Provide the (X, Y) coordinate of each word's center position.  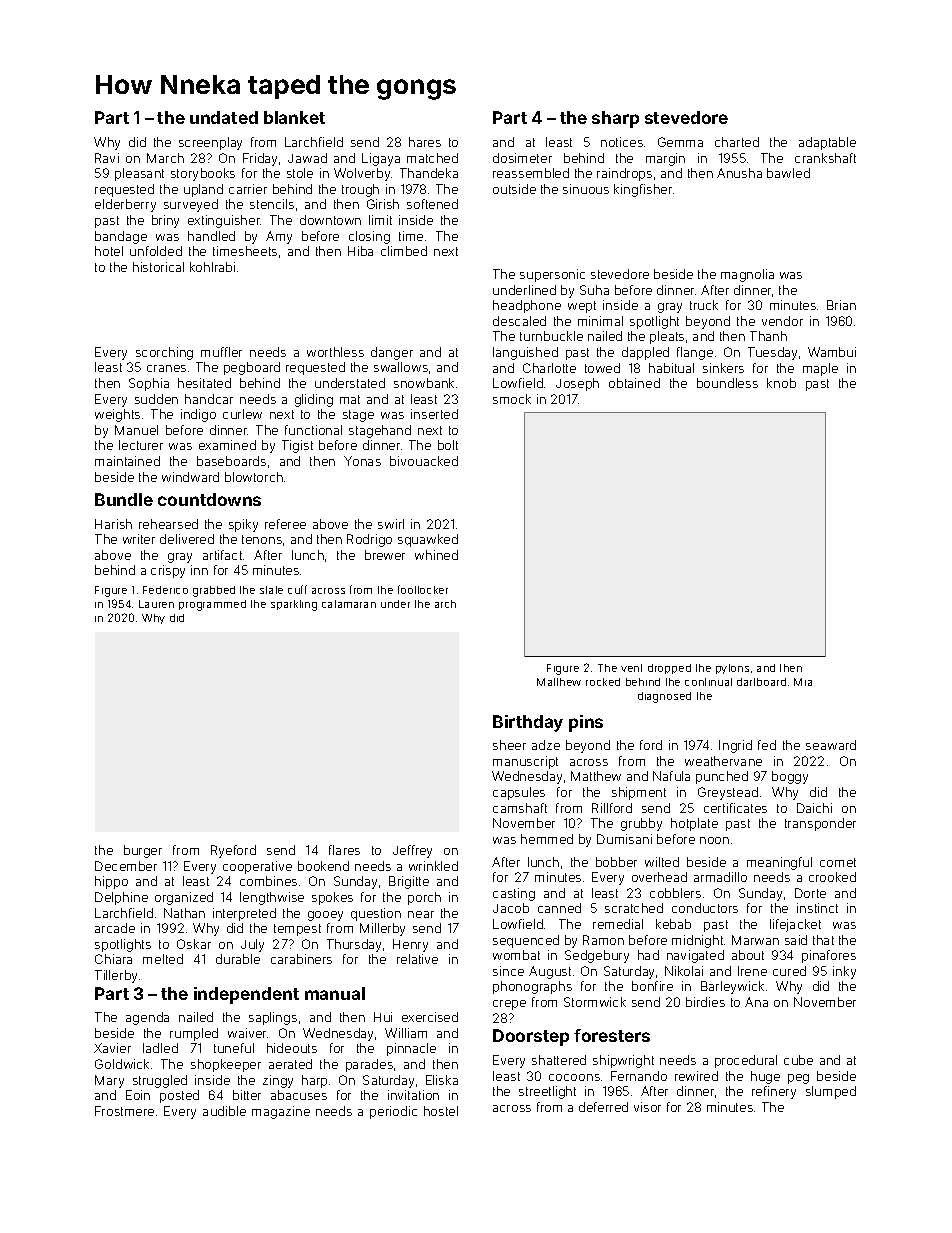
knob (781, 383)
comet (838, 862)
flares (344, 850)
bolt (448, 445)
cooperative (257, 867)
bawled (788, 173)
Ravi (107, 158)
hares (425, 142)
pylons (732, 669)
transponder (820, 824)
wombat (516, 955)
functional (313, 430)
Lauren (156, 604)
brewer (385, 555)
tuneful (234, 1048)
